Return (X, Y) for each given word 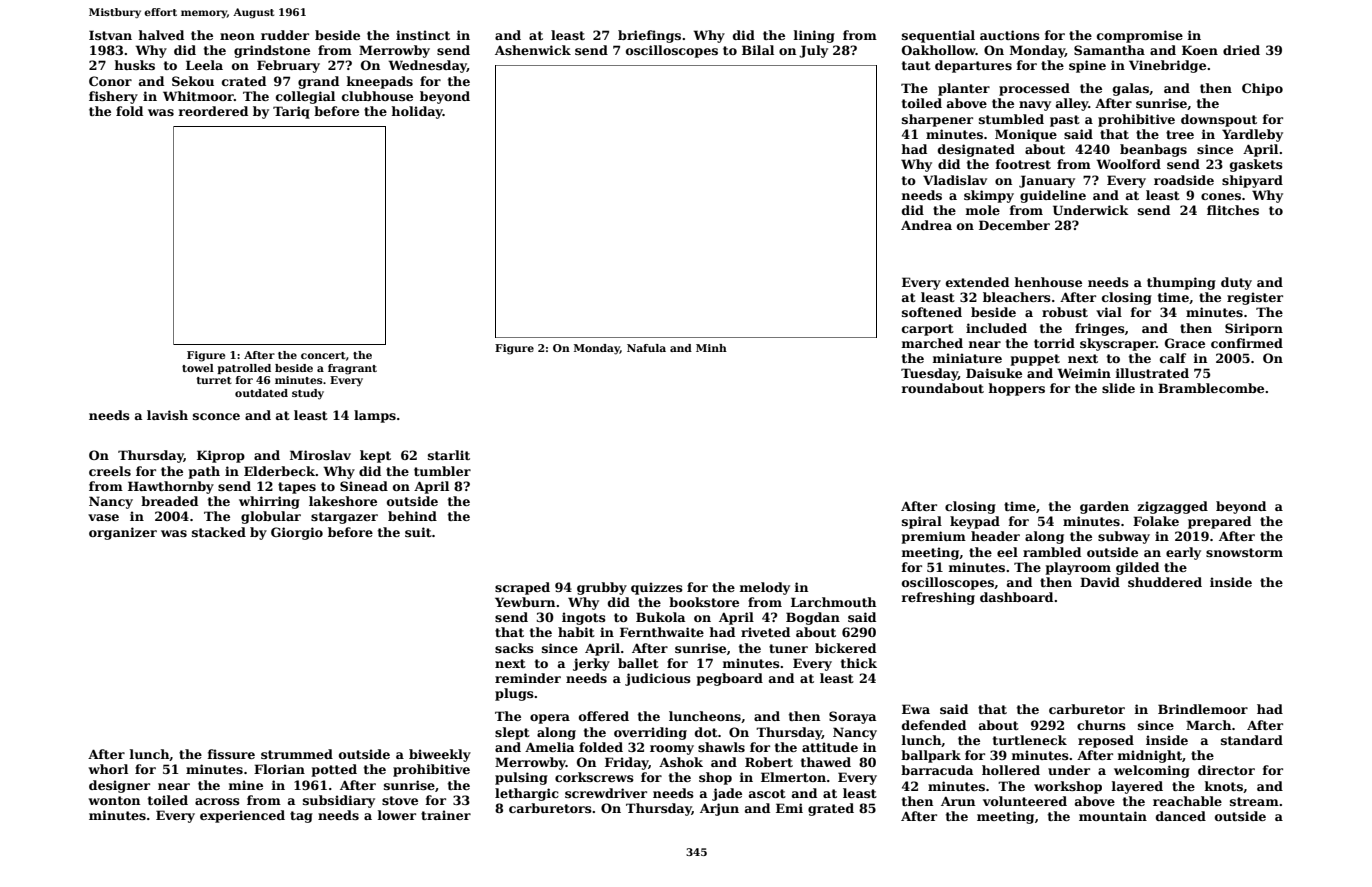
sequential (938, 36)
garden (1104, 507)
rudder (285, 35)
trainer (446, 815)
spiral (922, 522)
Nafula (646, 348)
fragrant (352, 369)
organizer (123, 533)
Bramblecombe (1211, 388)
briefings (649, 36)
